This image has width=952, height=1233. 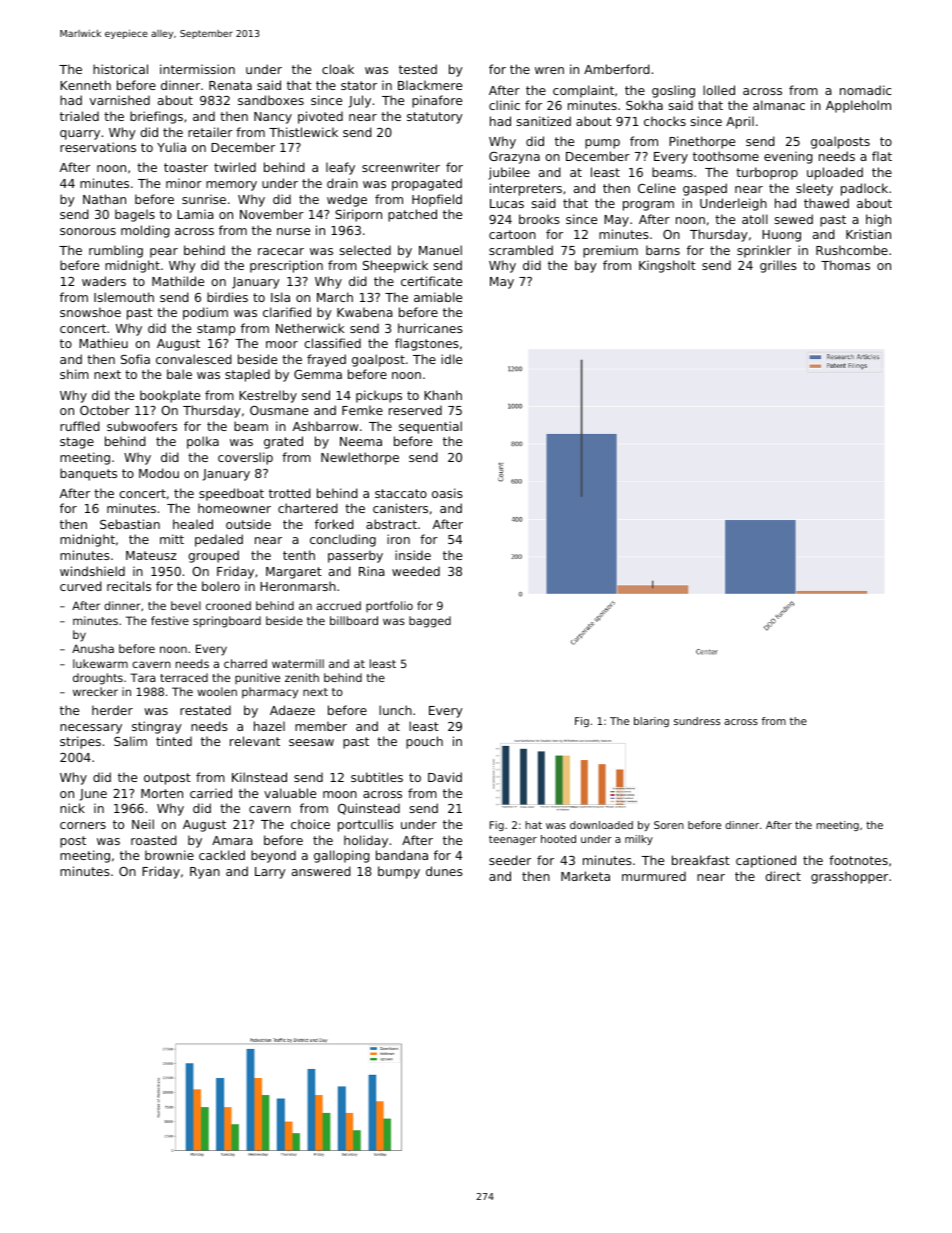 What do you see at coordinates (719, 90) in the image?
I see `lolled` at bounding box center [719, 90].
